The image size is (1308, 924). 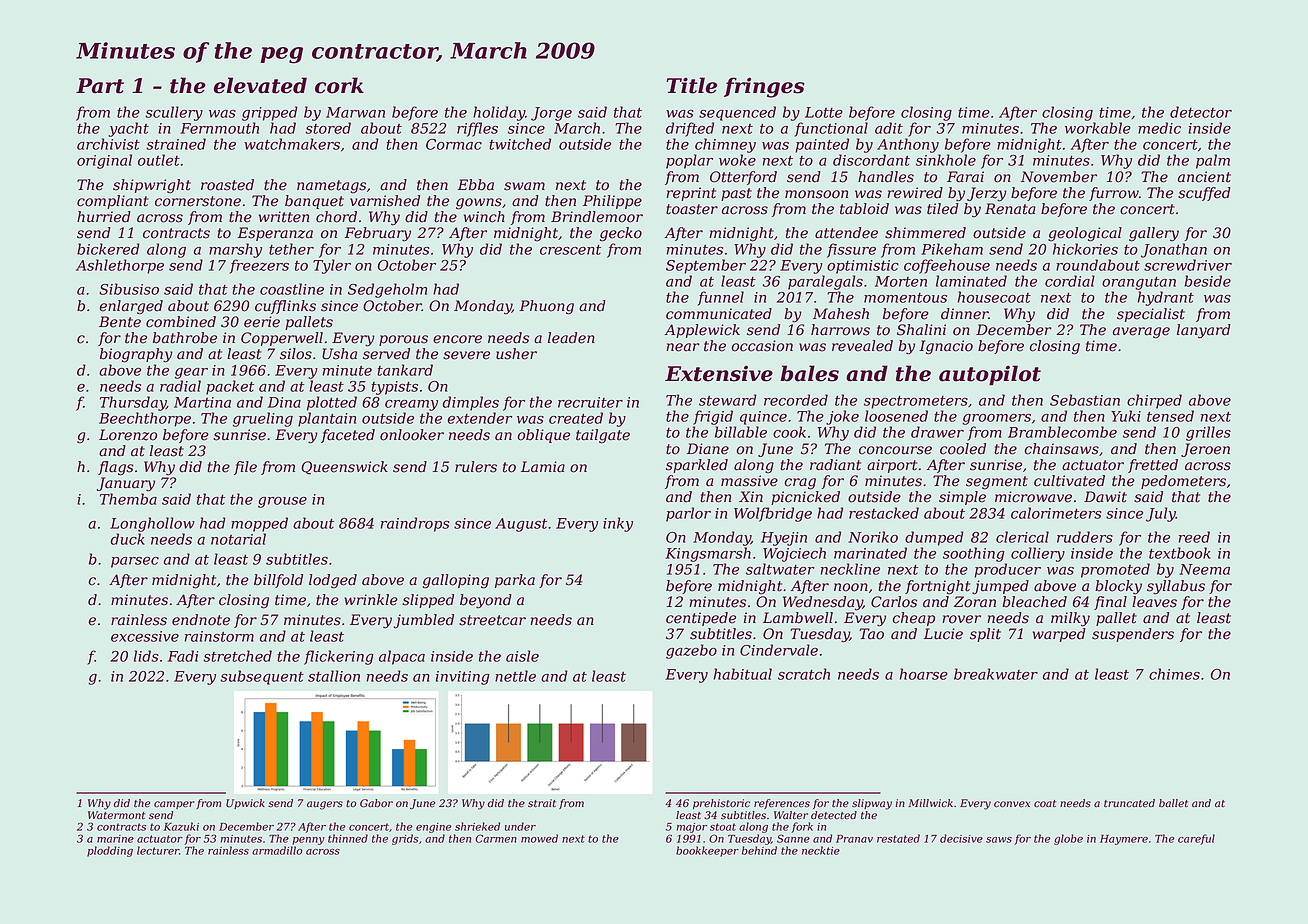 What do you see at coordinates (707, 851) in the image?
I see `bookkeeper` at bounding box center [707, 851].
